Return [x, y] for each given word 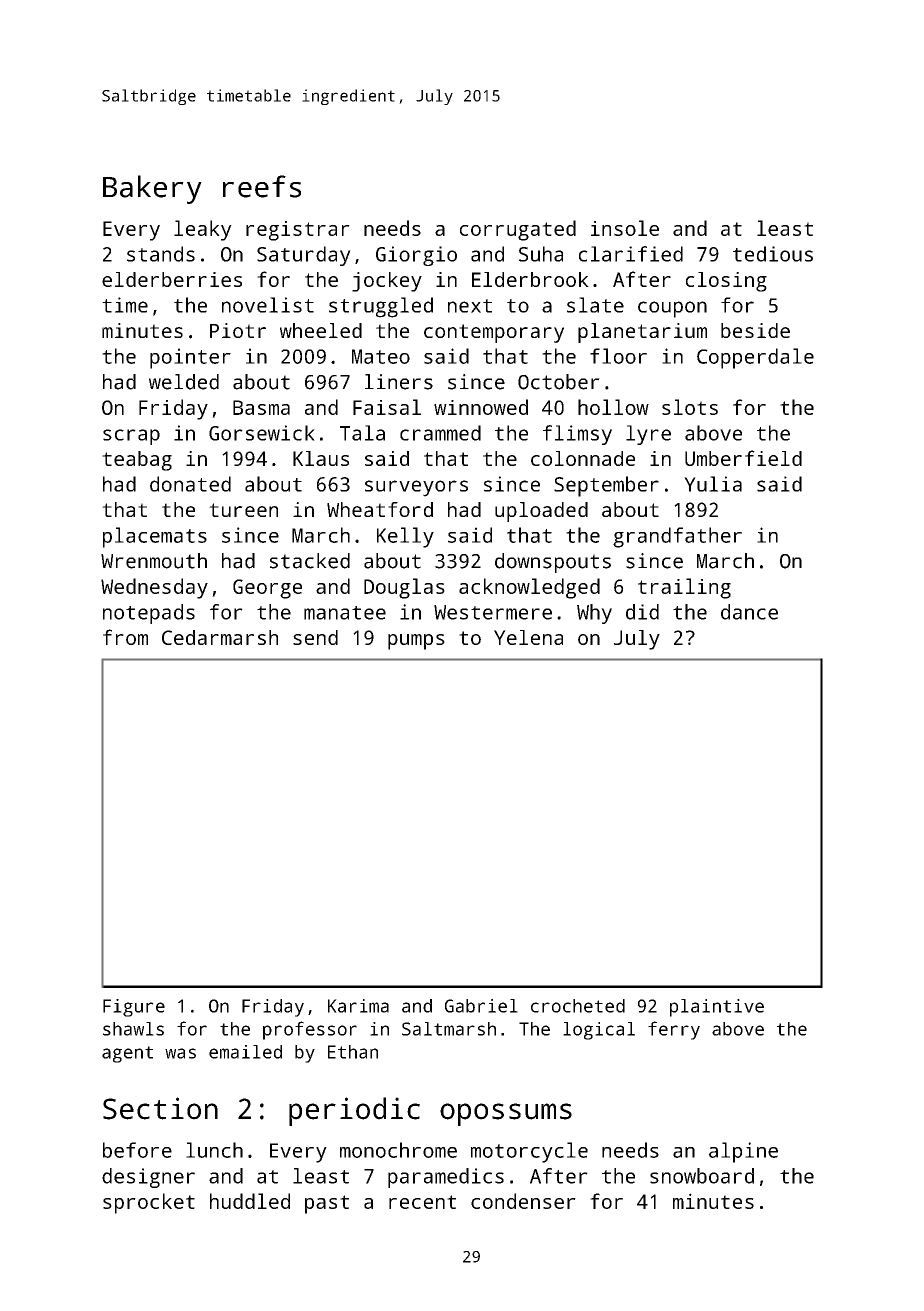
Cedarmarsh [220, 637]
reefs [262, 186]
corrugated [518, 230]
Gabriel [481, 1006]
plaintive [717, 1008]
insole [625, 228]
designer [148, 1178]
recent [422, 1202]
